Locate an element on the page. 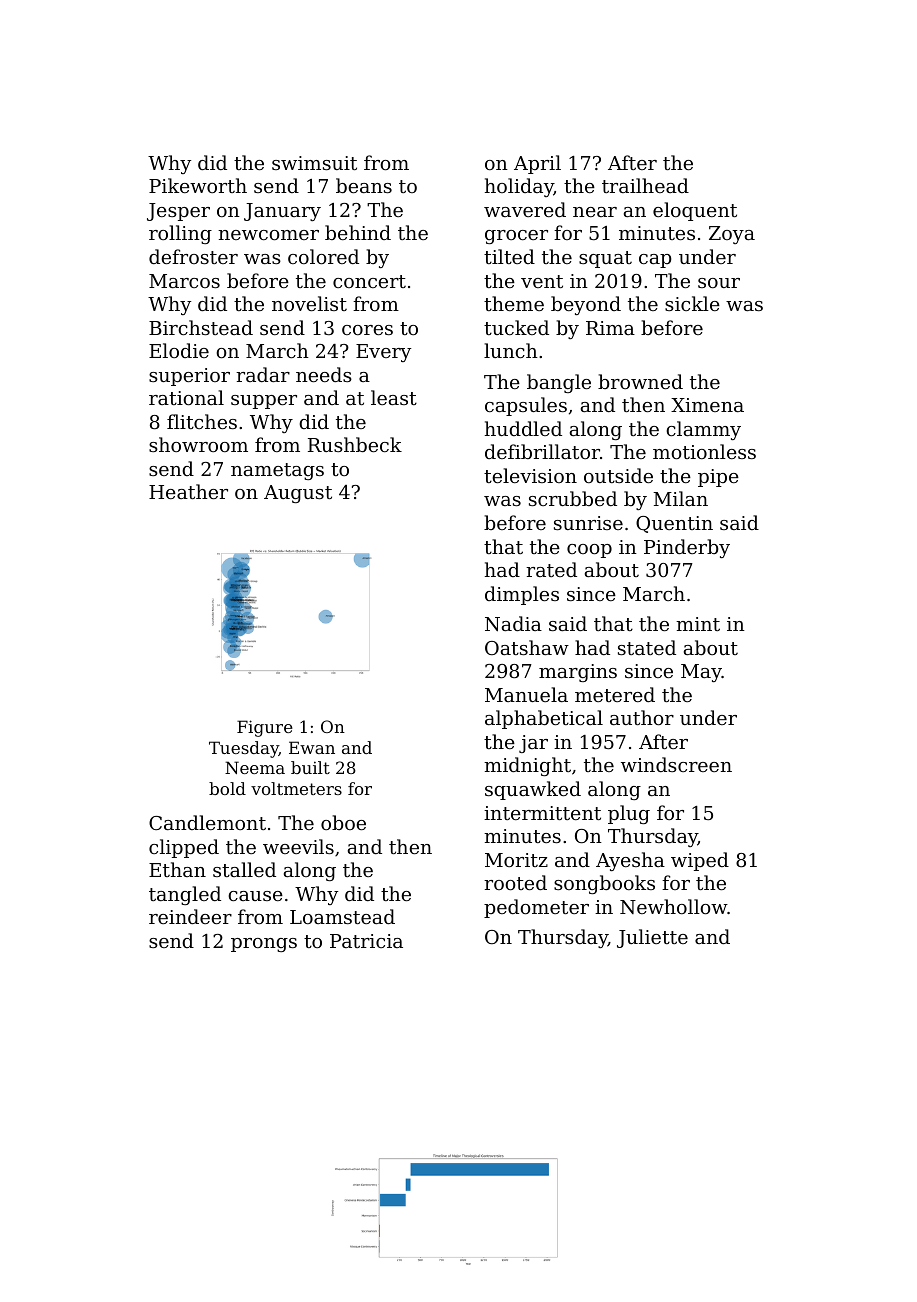 The height and width of the document is (1302, 917). beans is located at coordinates (364, 185).
